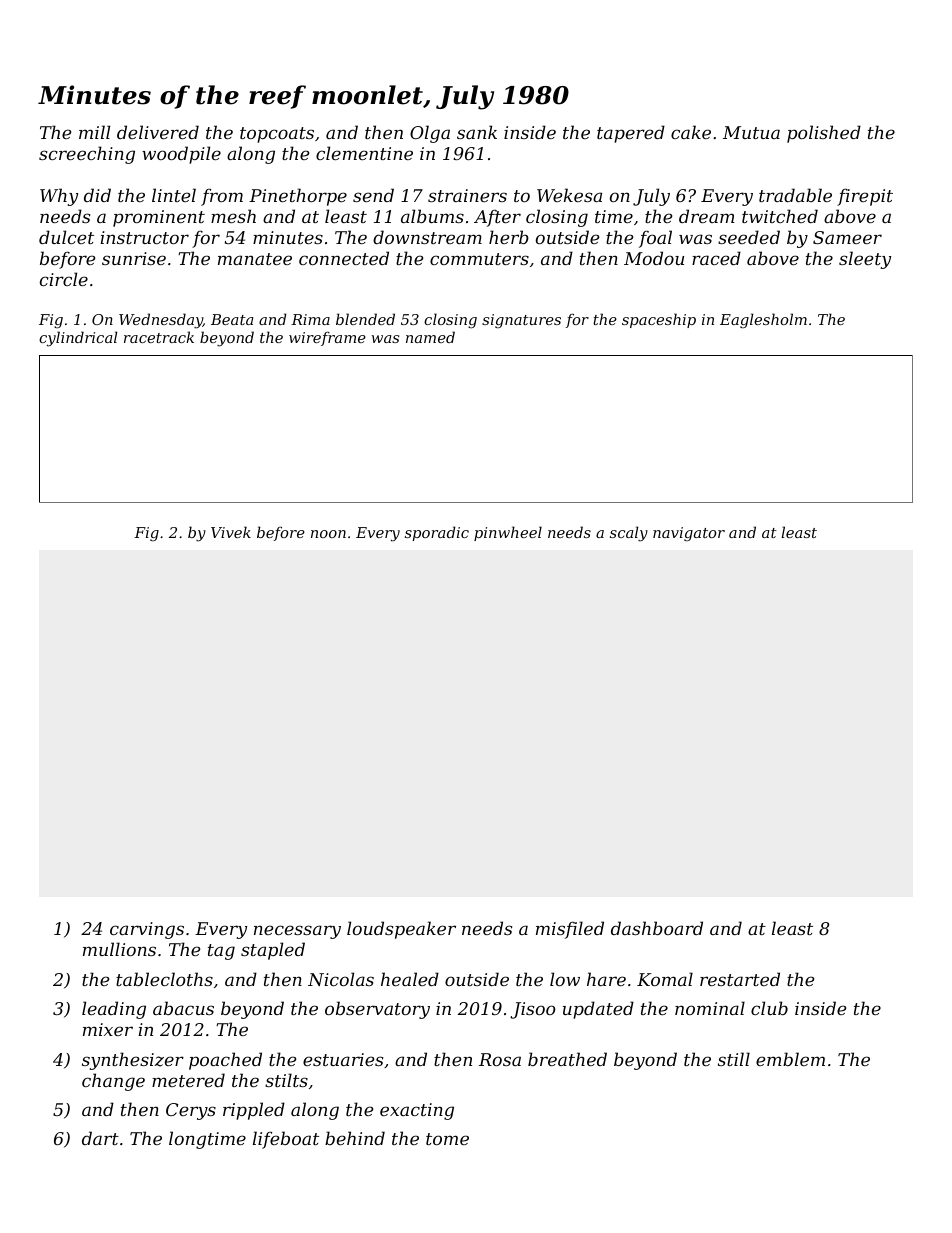 The image size is (952, 1233). I want to click on dart, so click(100, 1138).
